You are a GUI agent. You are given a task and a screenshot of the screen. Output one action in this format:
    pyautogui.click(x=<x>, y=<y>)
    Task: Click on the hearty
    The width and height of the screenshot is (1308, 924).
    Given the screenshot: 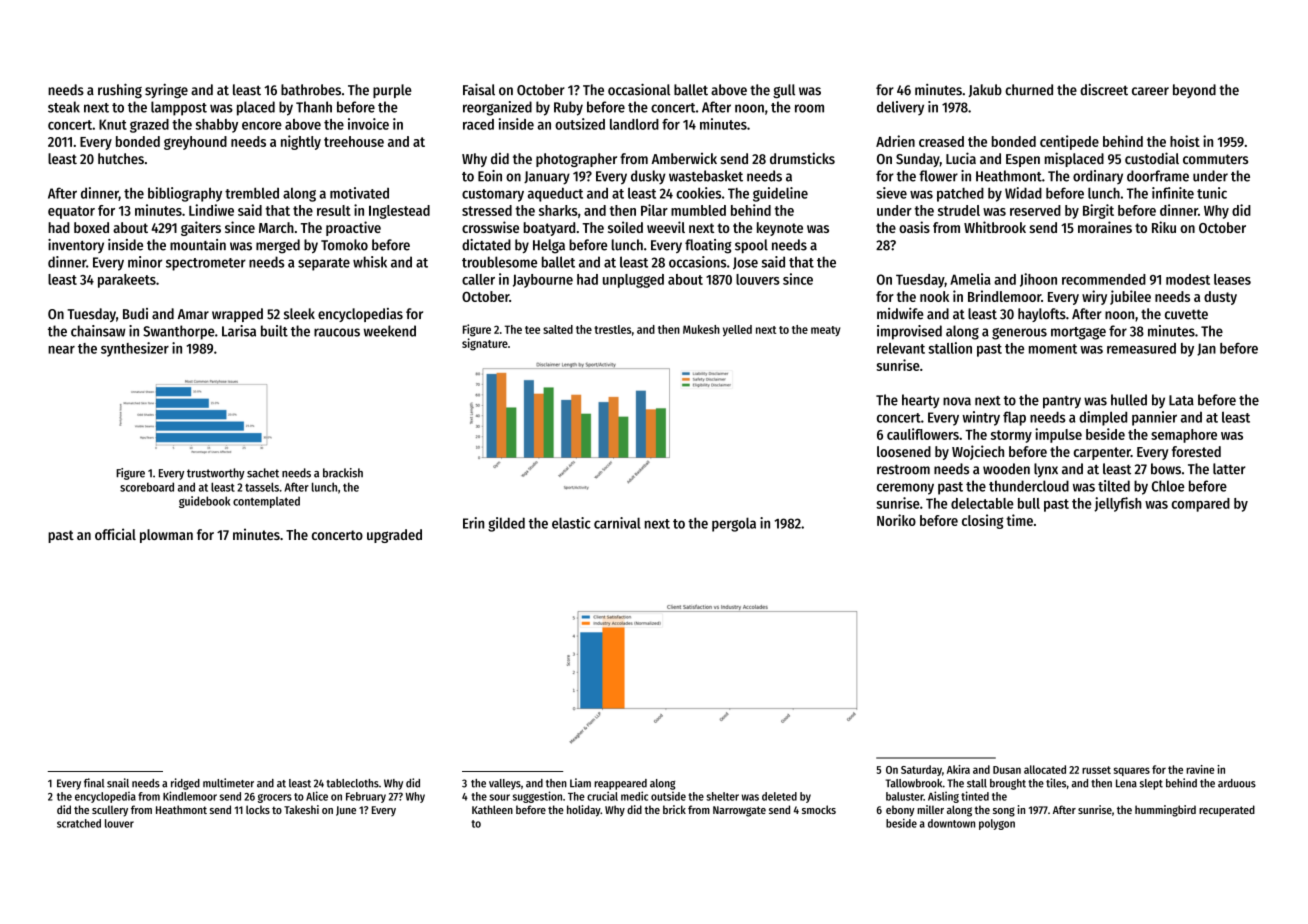 What is the action you would take?
    pyautogui.click(x=921, y=401)
